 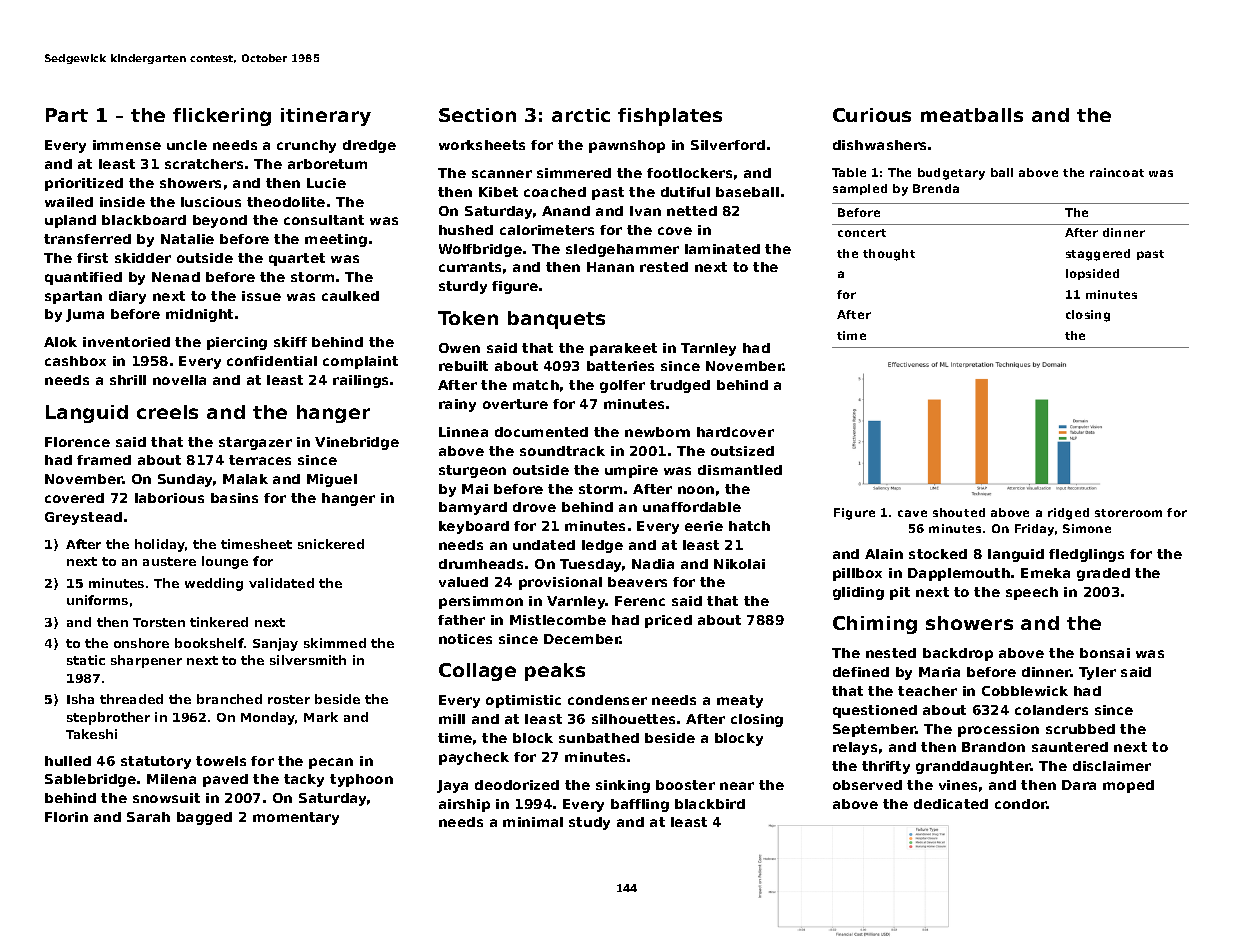 I want to click on itinerary, so click(x=326, y=117).
